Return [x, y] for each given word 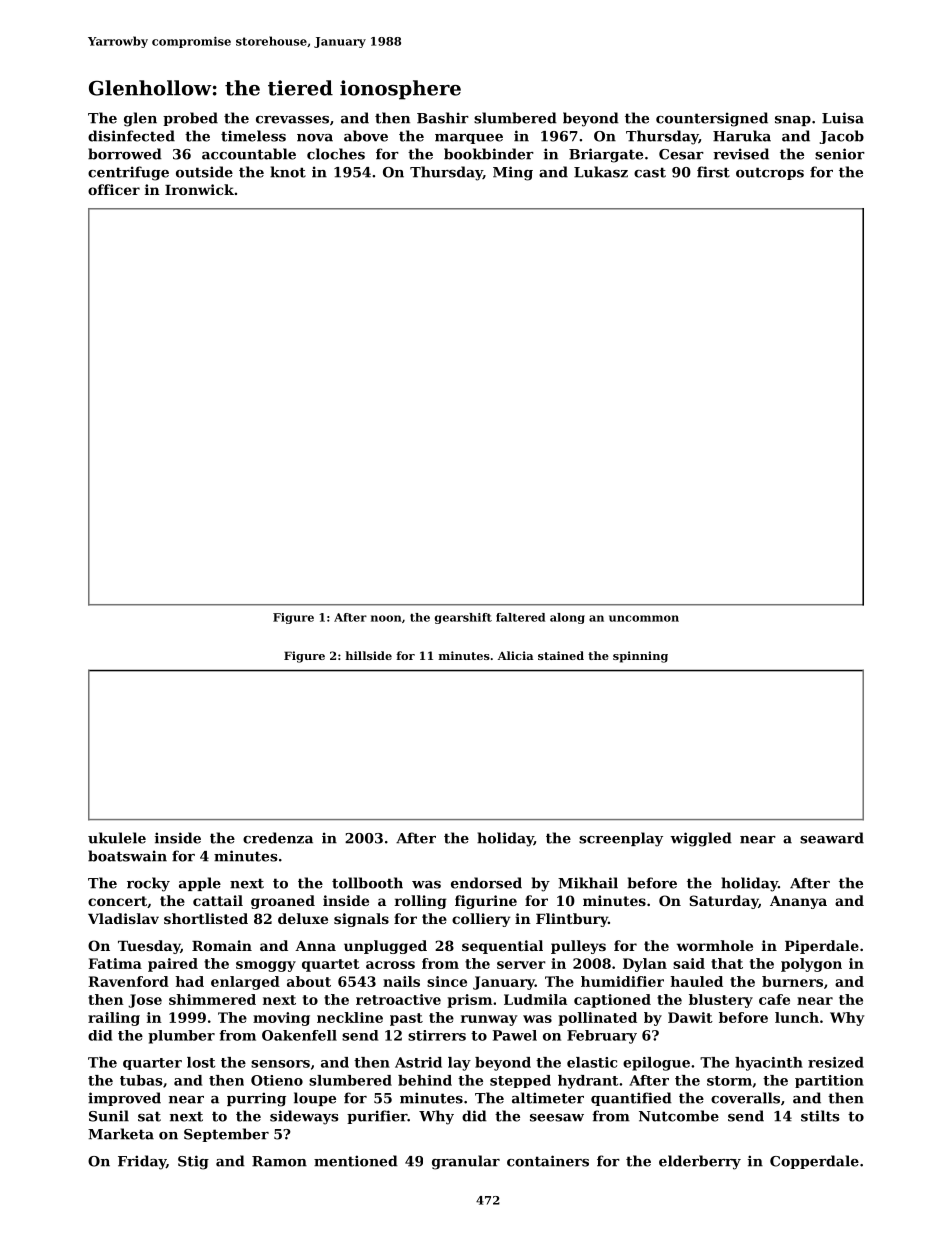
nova [315, 138]
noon [386, 618]
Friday [142, 1162]
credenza [278, 838]
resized [836, 1062]
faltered [520, 617]
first [713, 172]
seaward [832, 838]
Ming [513, 173]
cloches [336, 154]
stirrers [437, 1035]
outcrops [770, 173]
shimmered [212, 999]
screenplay [621, 839]
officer [114, 189]
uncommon [644, 618]
